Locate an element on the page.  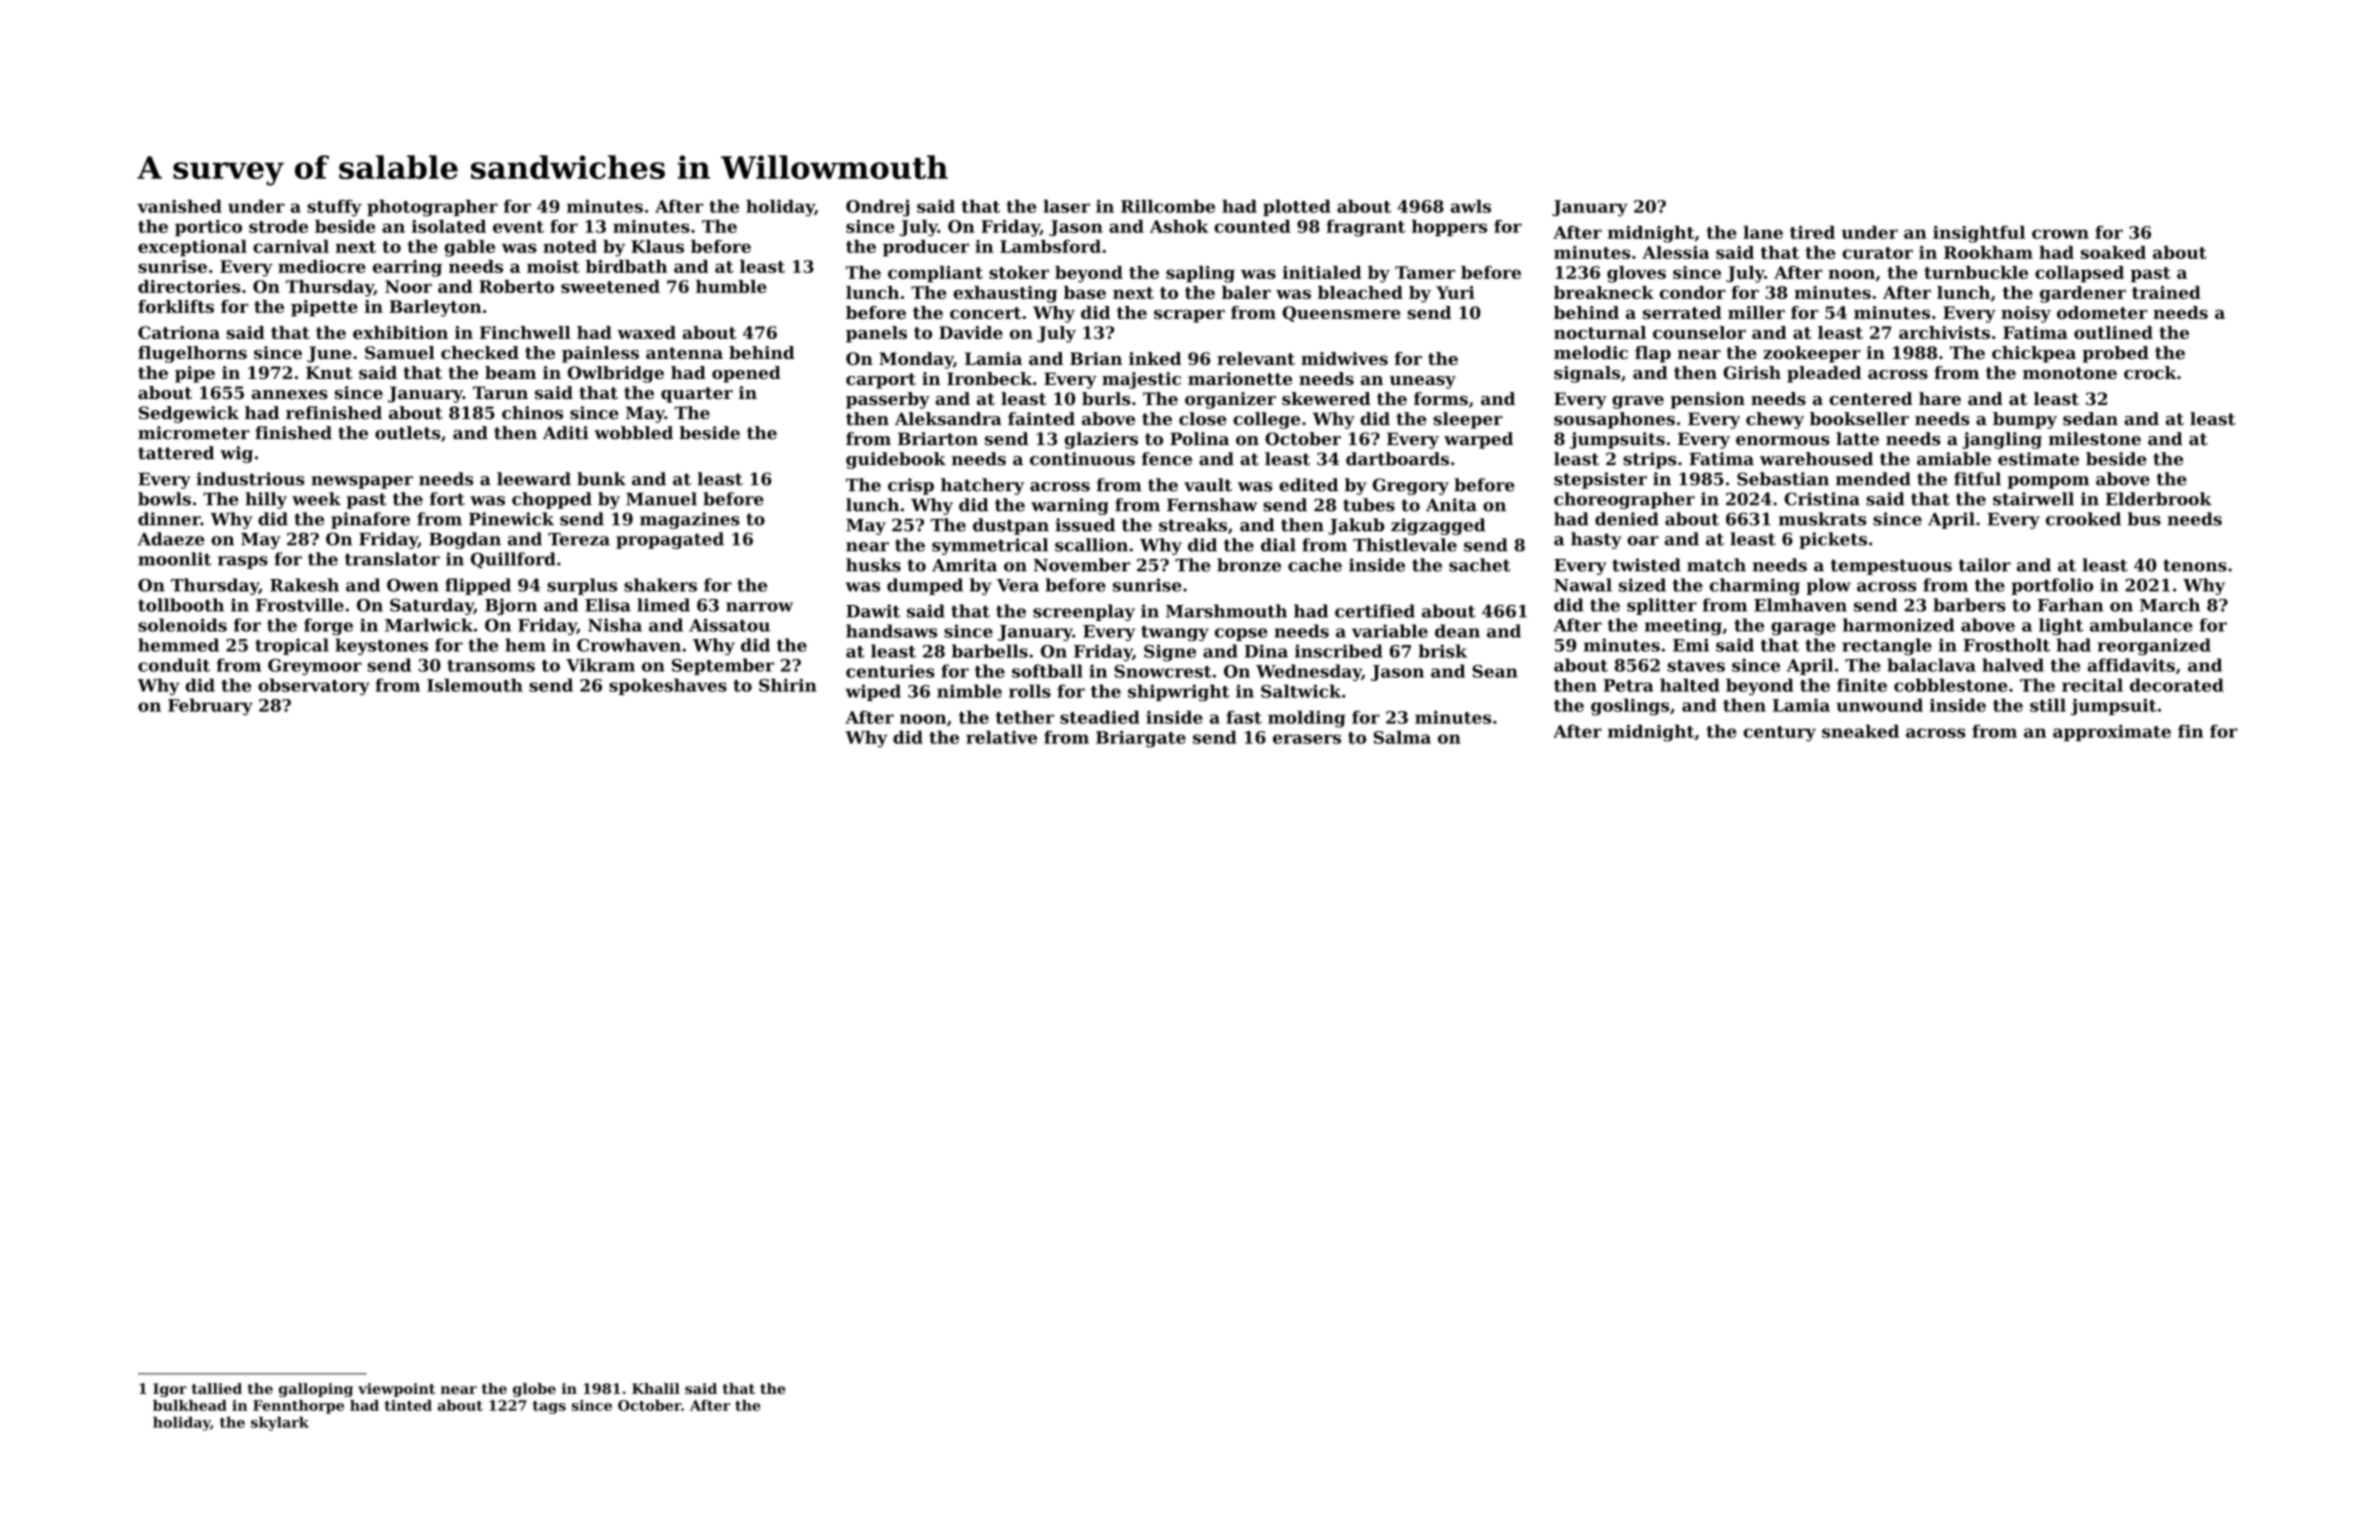
approximate is located at coordinates (2112, 733).
